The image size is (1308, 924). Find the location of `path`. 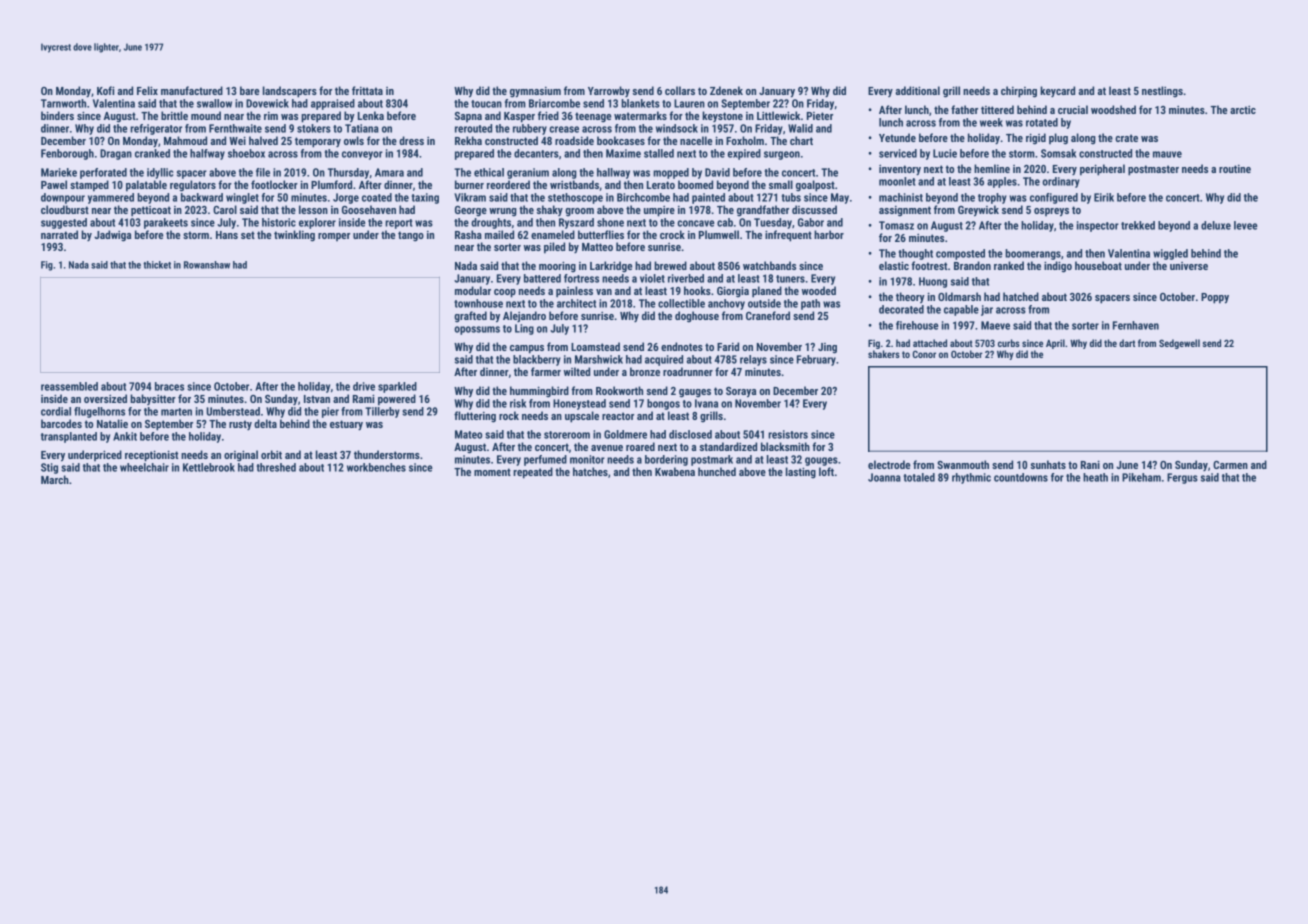

path is located at coordinates (810, 304).
